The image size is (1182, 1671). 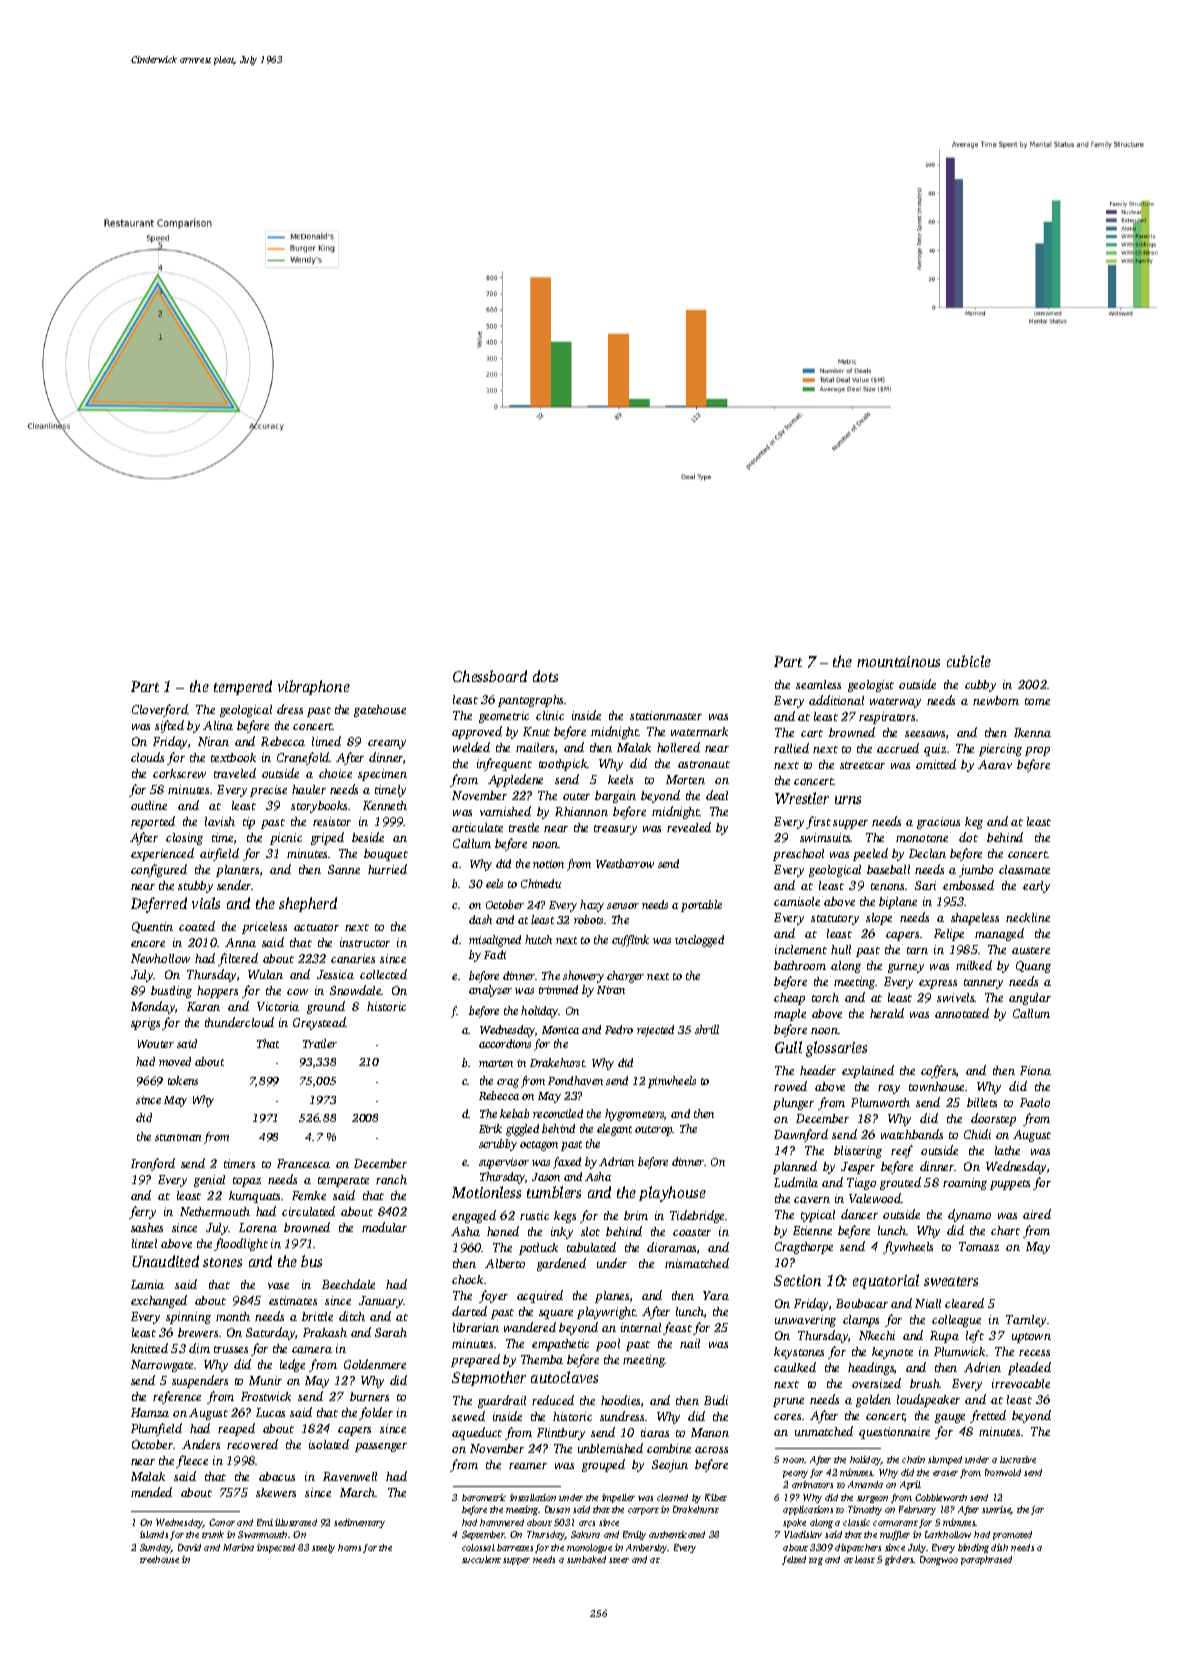 I want to click on acquired, so click(x=540, y=1296).
